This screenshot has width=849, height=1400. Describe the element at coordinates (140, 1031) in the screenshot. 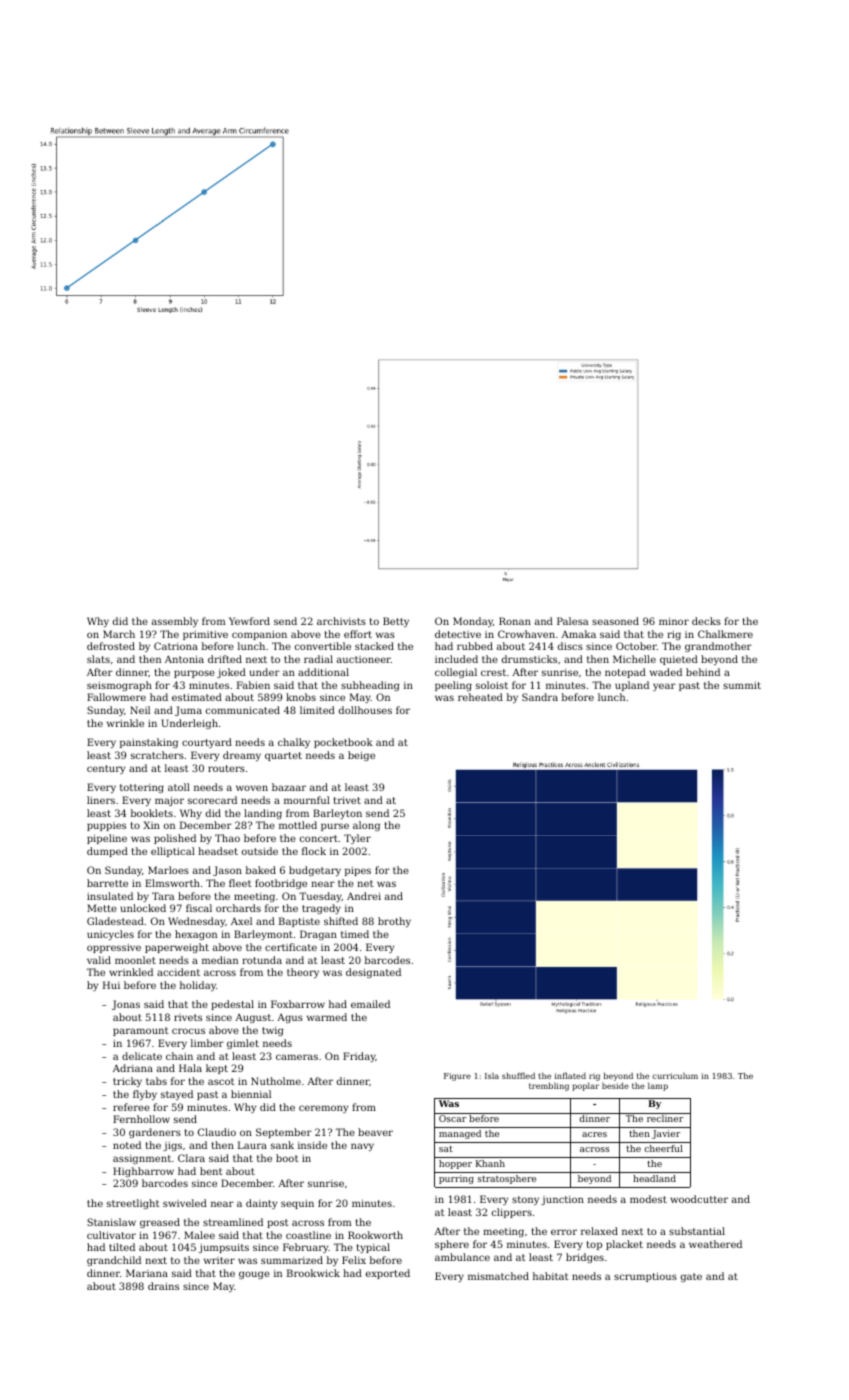

I see `paramount` at that location.
